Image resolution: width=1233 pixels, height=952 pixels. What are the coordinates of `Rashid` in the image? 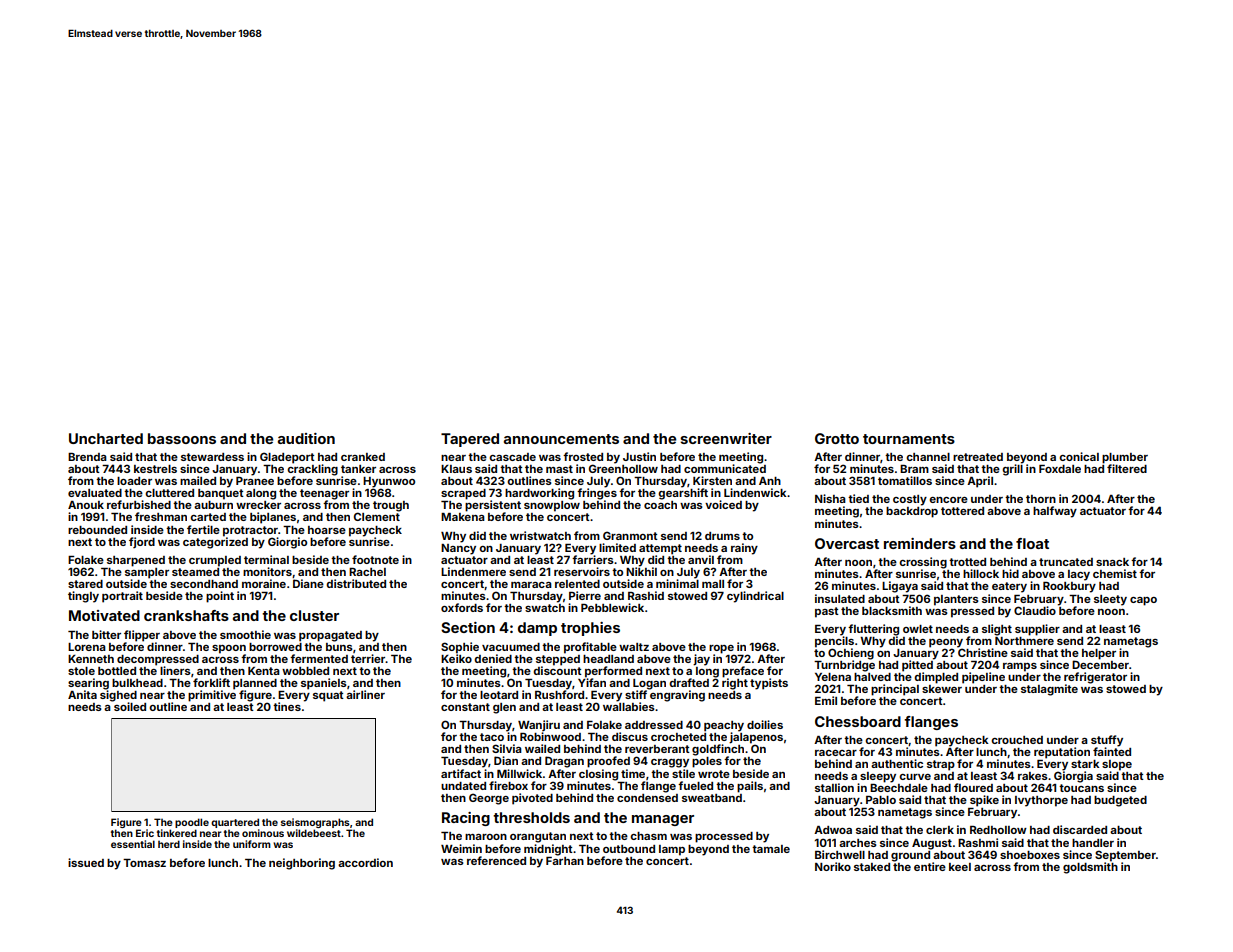 It's located at (646, 595).
